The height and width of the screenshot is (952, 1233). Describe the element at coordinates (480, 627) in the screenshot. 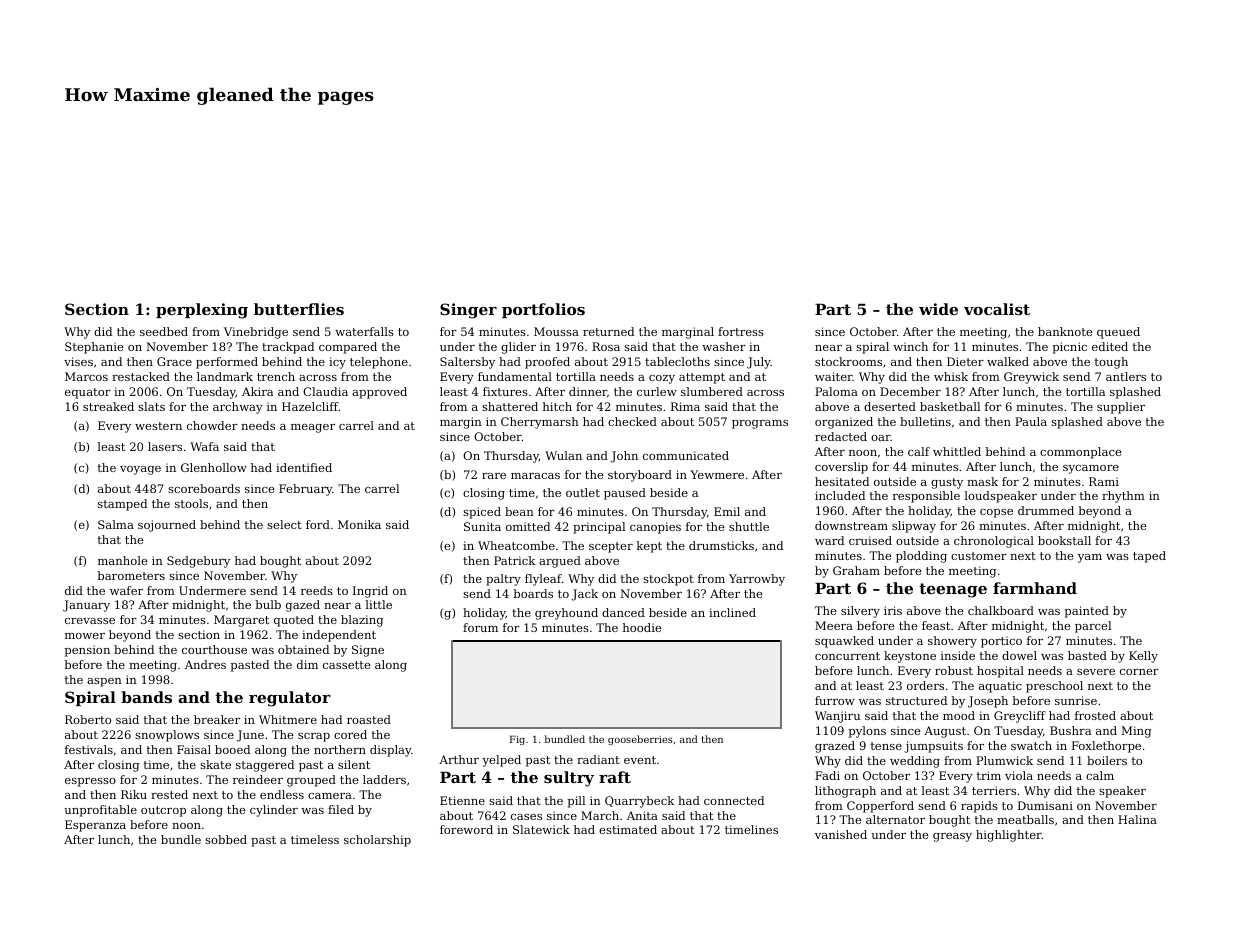

I see `forum` at that location.
